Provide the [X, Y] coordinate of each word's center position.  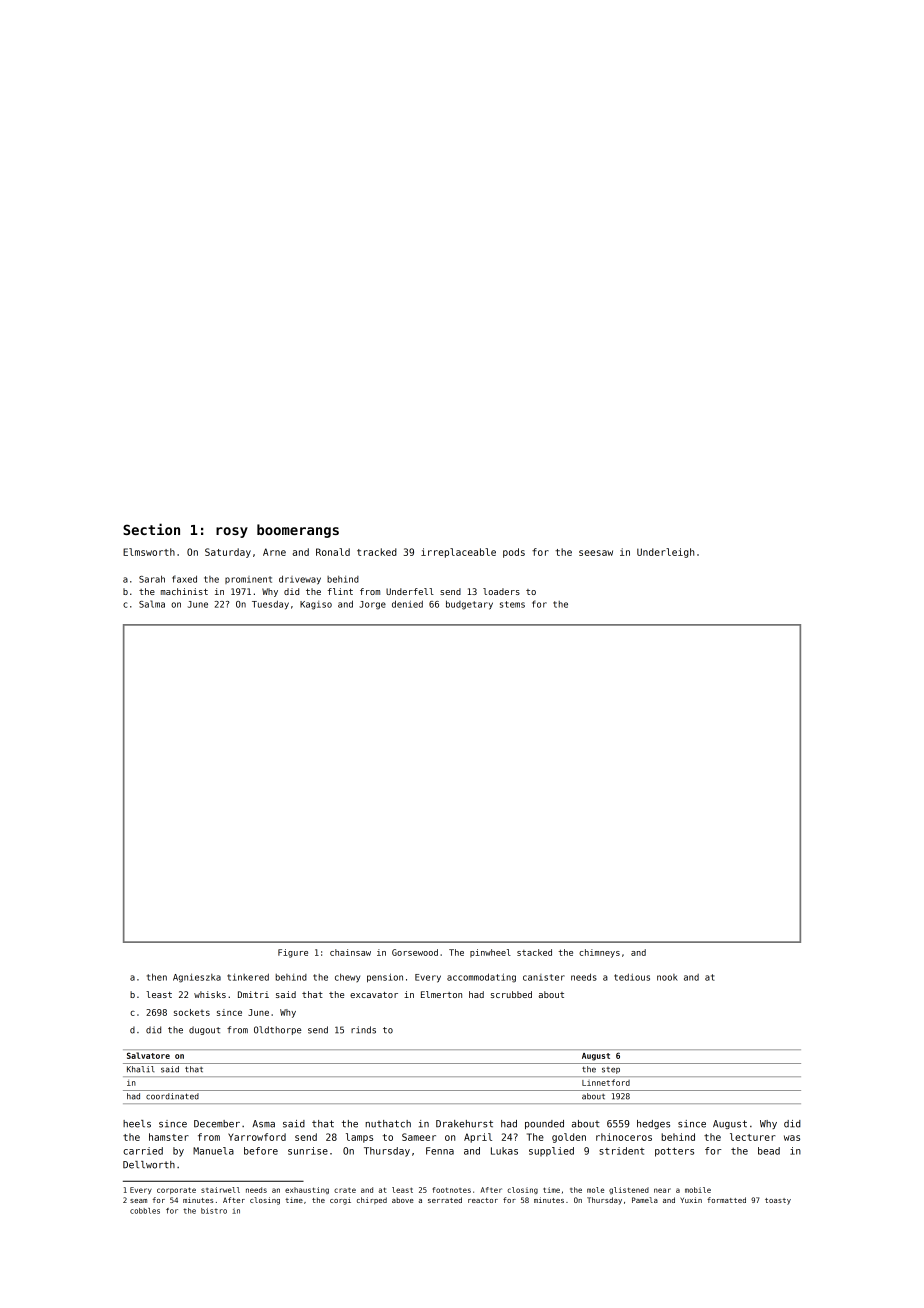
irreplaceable [458, 553]
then [157, 977]
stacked [534, 952]
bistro [214, 1211]
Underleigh [665, 553]
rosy [232, 532]
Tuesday [270, 605]
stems [512, 604]
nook [667, 977]
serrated [445, 1200]
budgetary [469, 605]
